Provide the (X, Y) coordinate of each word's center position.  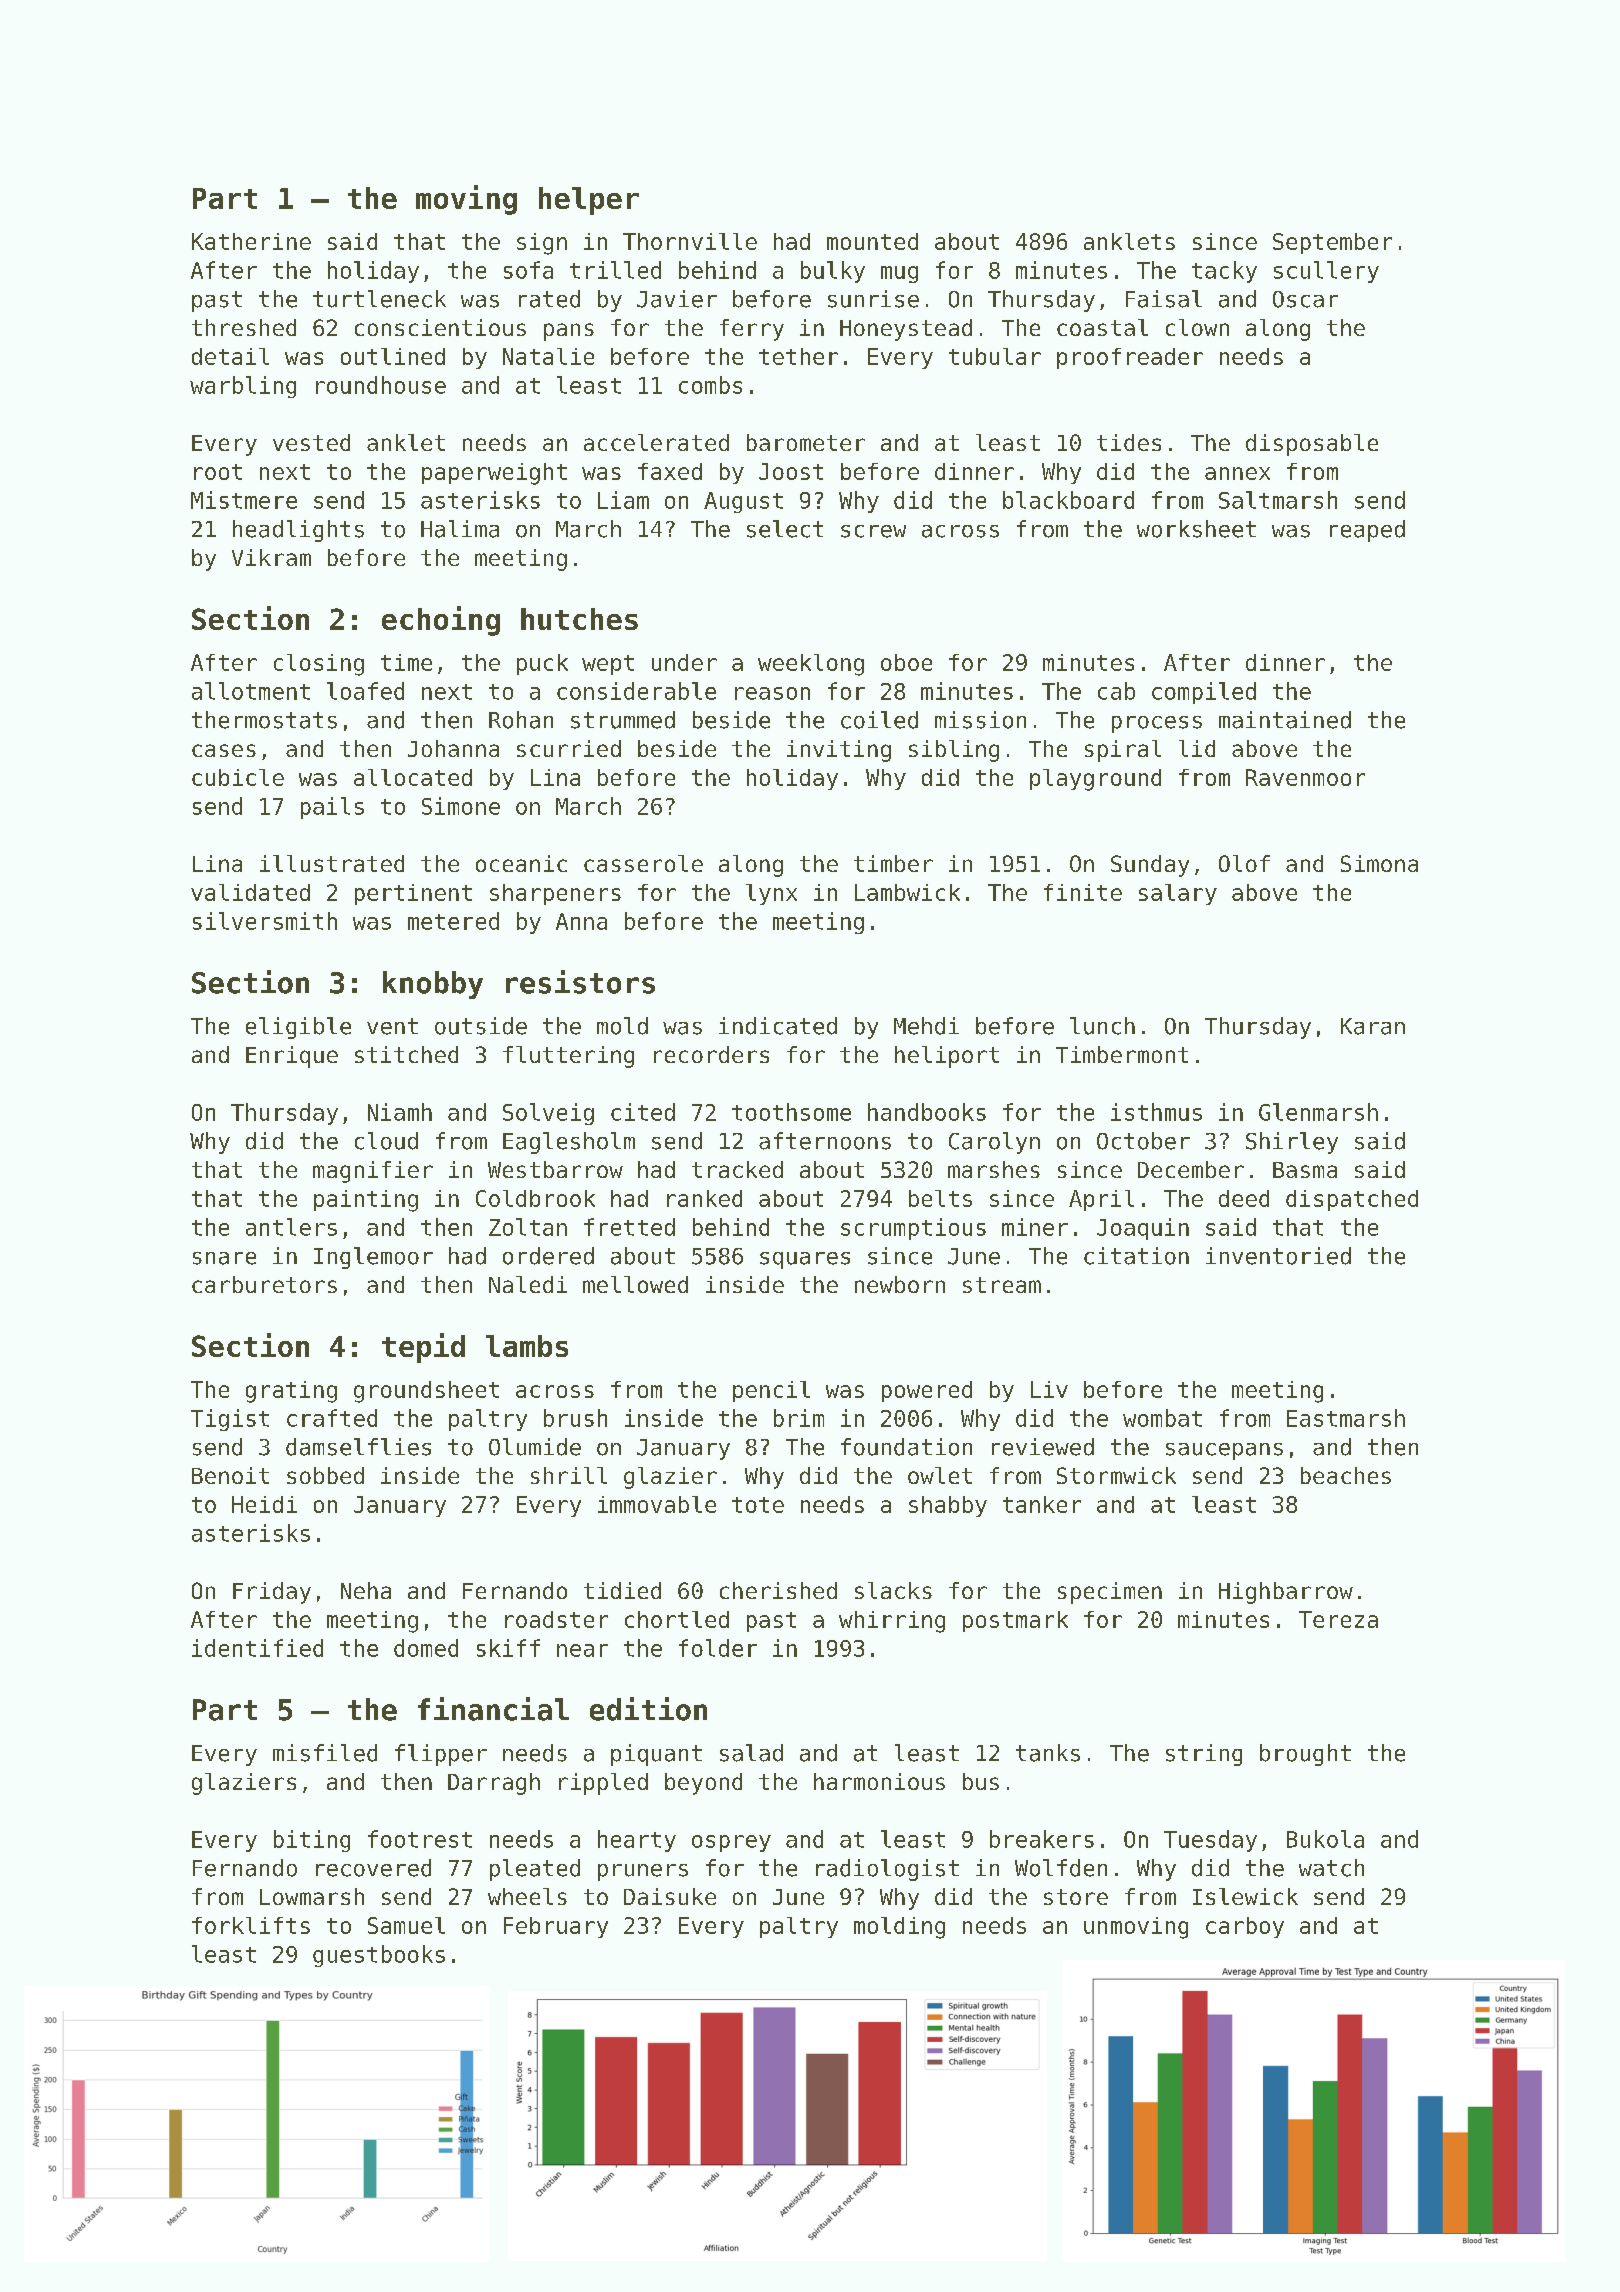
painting (366, 1201)
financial (493, 1709)
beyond (703, 1784)
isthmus (1156, 1112)
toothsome (791, 1112)
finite (1083, 892)
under (684, 662)
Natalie (548, 356)
